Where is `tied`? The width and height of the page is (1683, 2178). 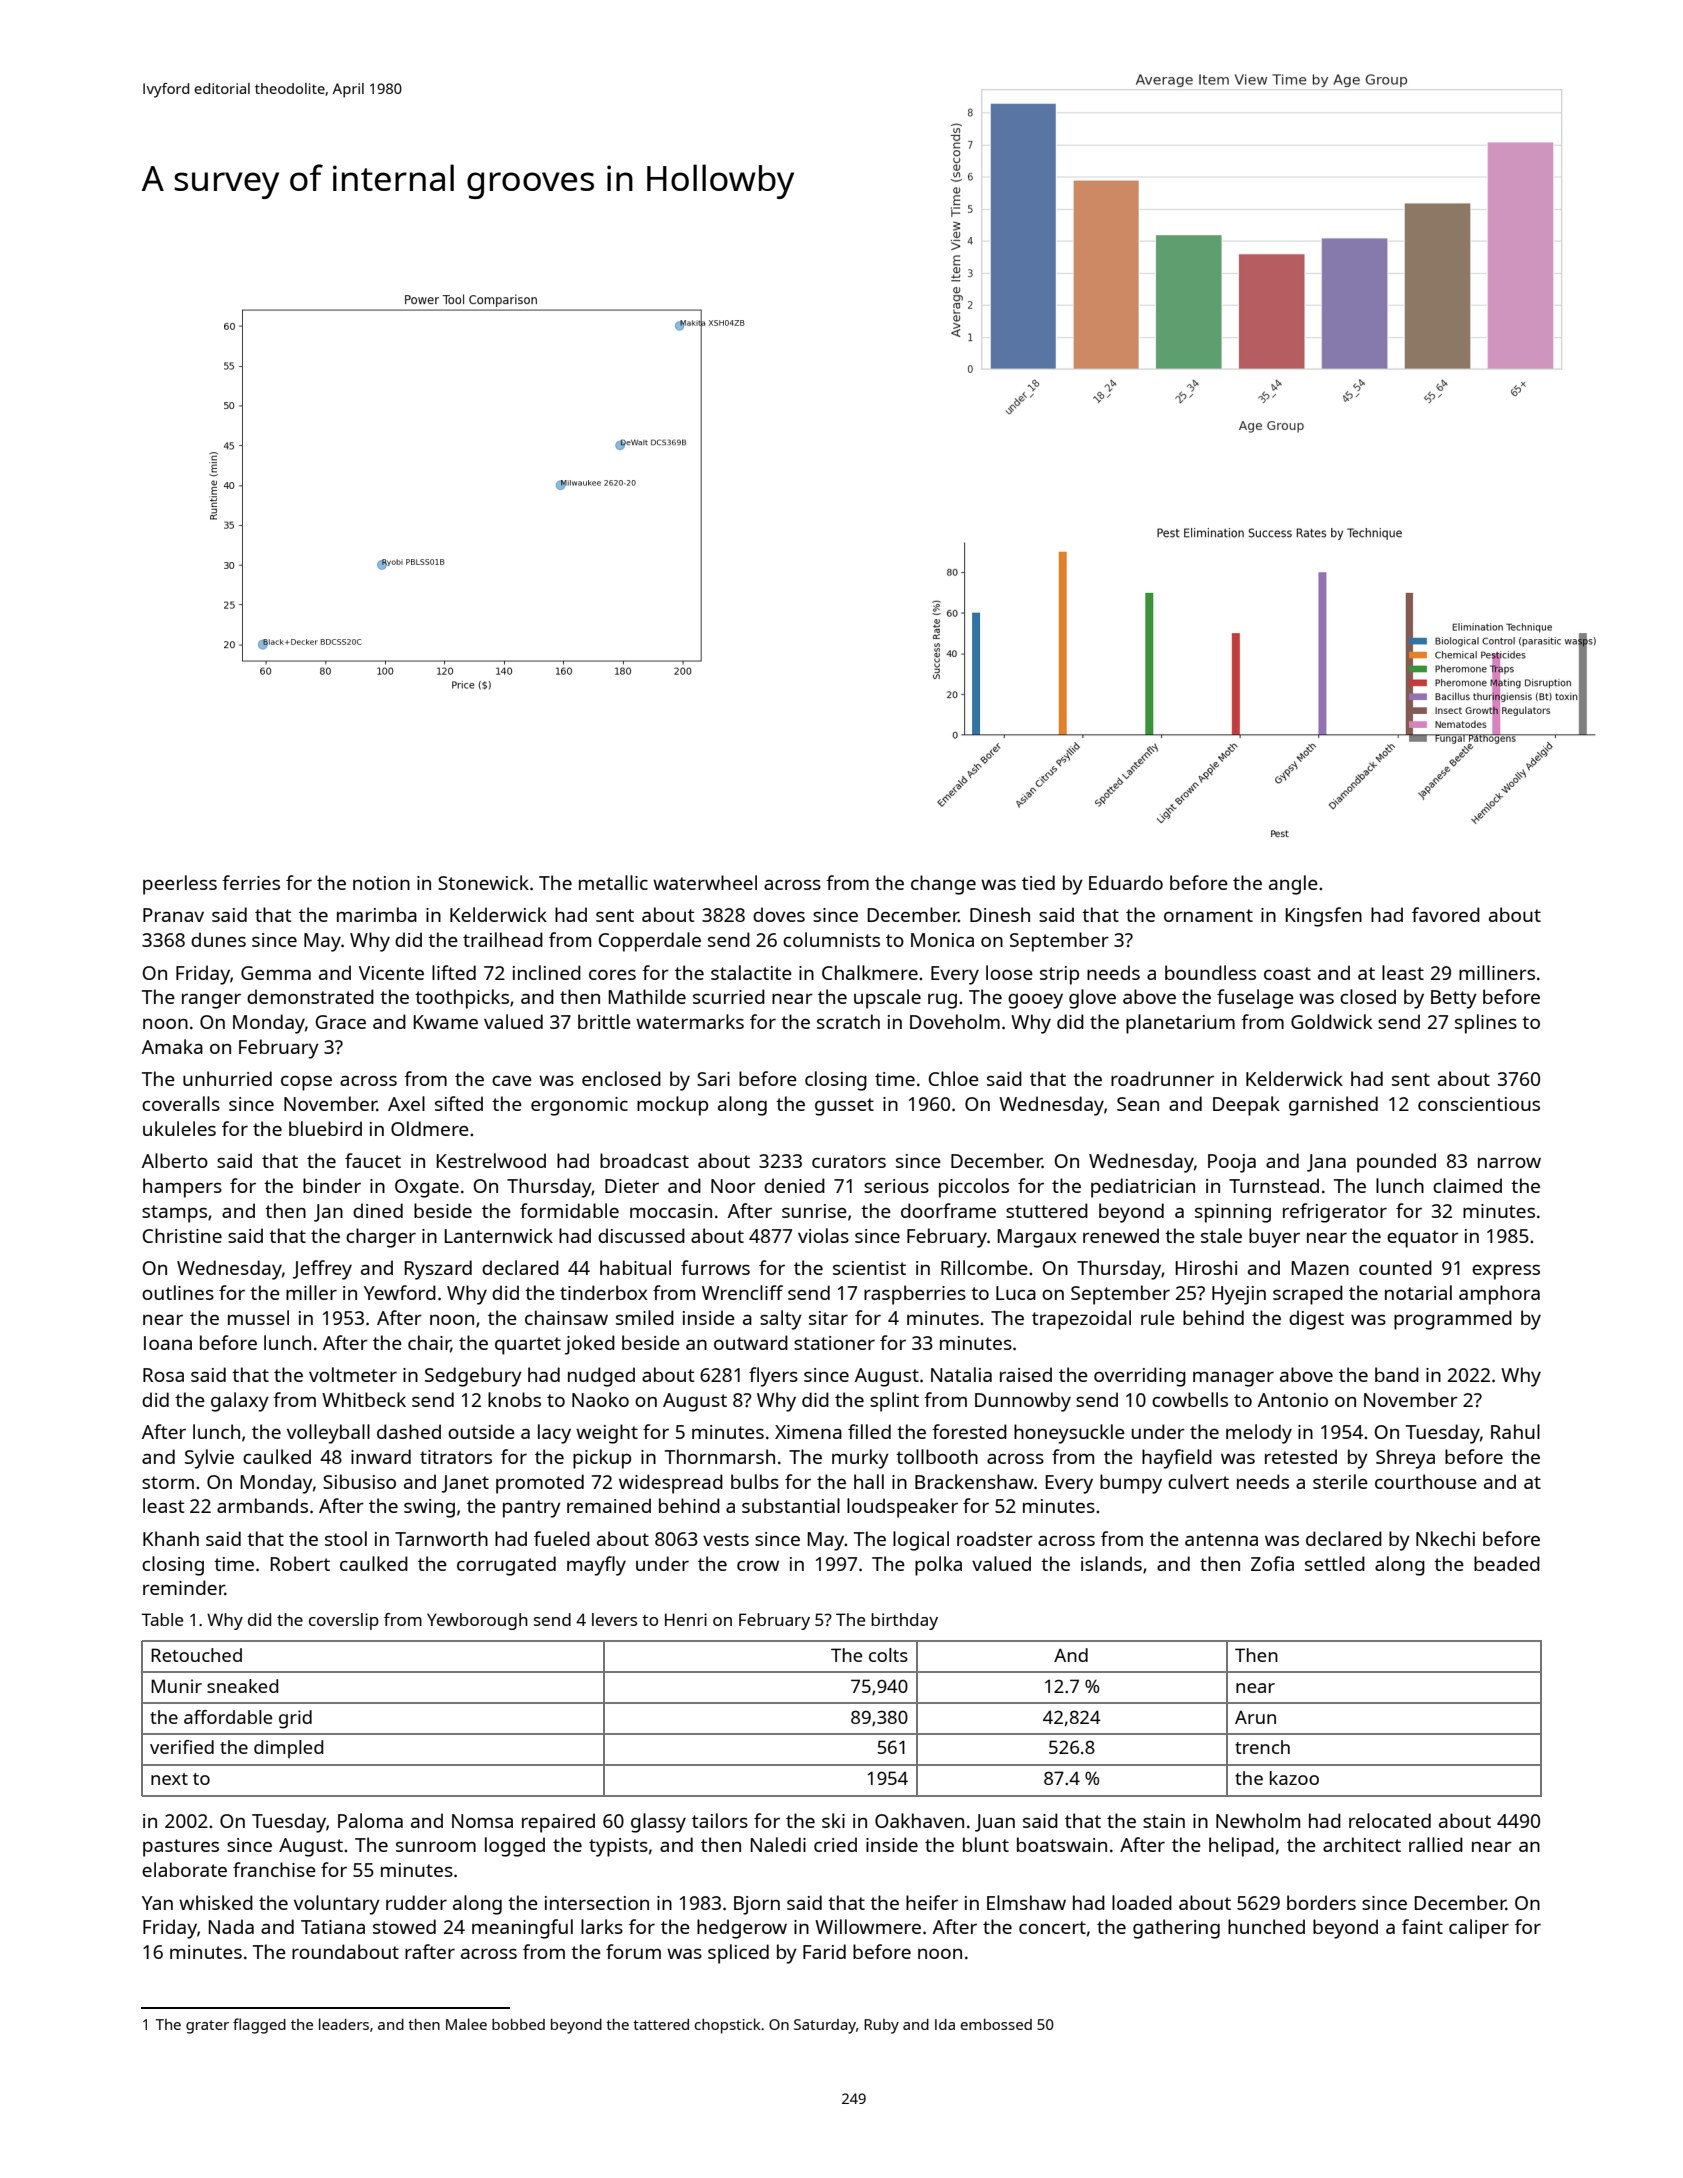 tied is located at coordinates (1038, 882).
